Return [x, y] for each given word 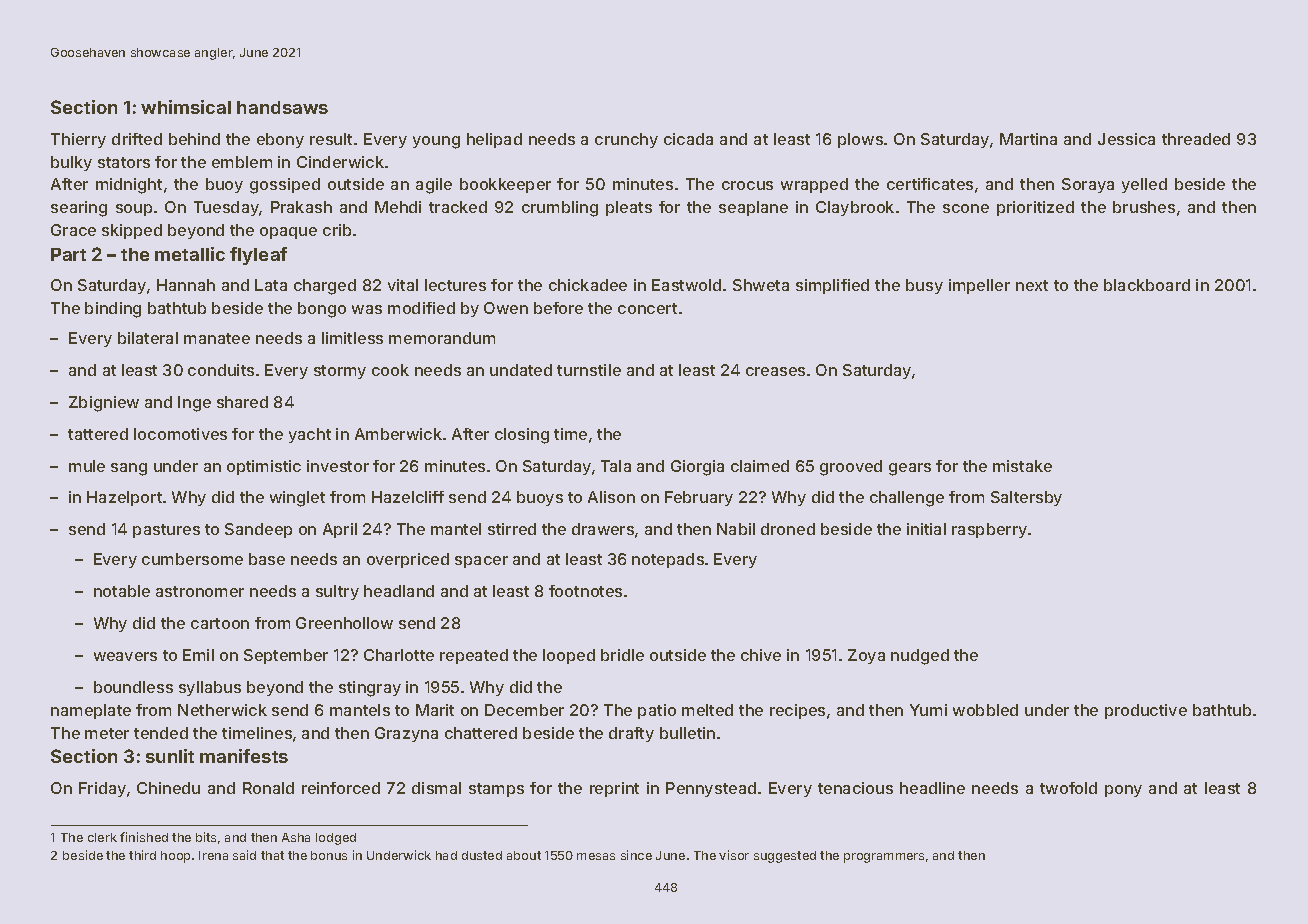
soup [134, 210]
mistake [1022, 466]
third [142, 855]
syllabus [210, 688]
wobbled [985, 710]
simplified [832, 286]
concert [647, 308]
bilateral [148, 338]
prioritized [1035, 208]
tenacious [855, 788]
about [524, 855]
